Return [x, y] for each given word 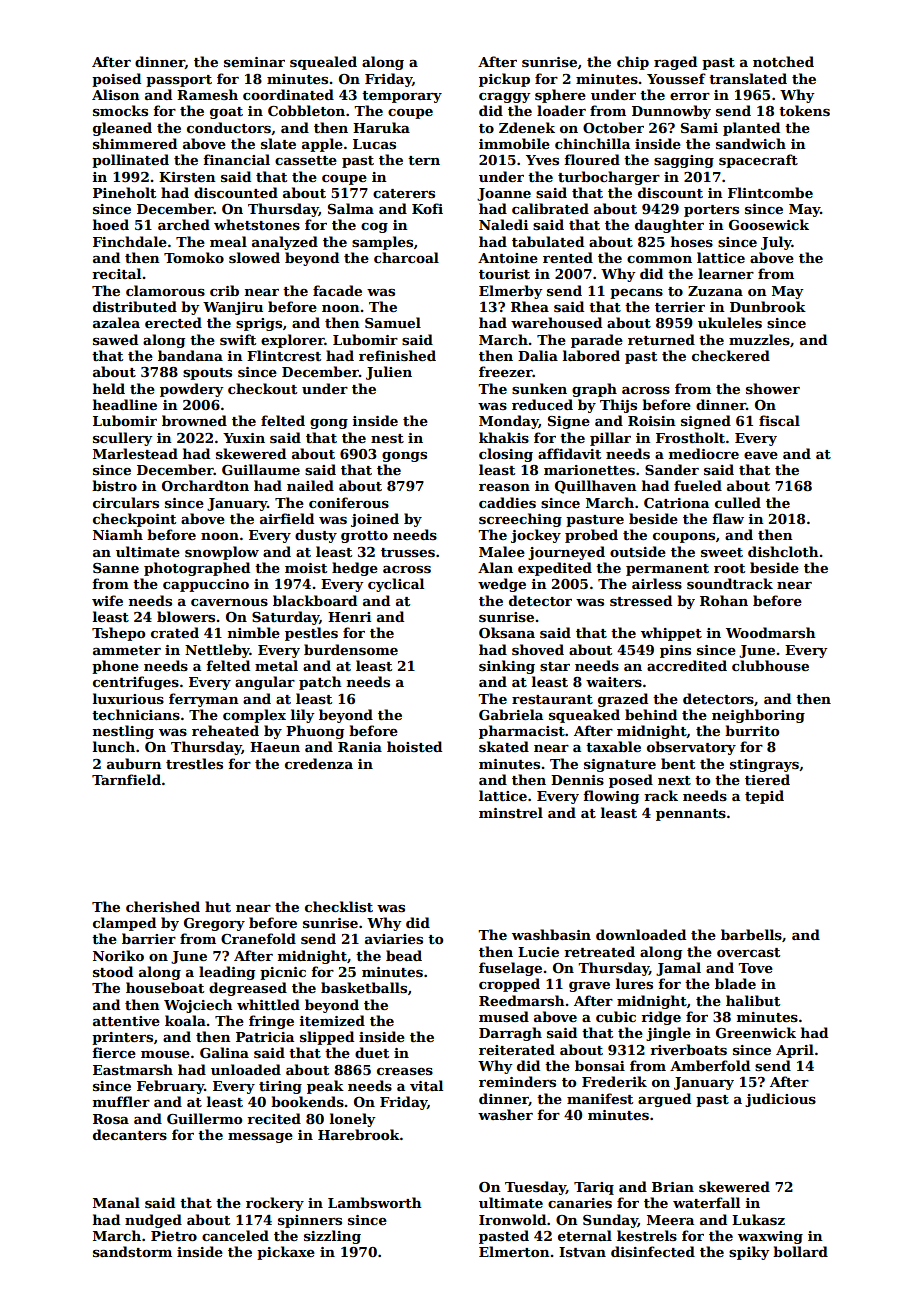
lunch [114, 746]
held [109, 388]
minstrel [511, 812]
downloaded [641, 934]
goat [226, 113]
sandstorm [132, 1251]
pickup [504, 80]
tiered [767, 779]
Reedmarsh [522, 1000]
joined [375, 520]
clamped [124, 924]
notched [783, 61]
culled [738, 502]
